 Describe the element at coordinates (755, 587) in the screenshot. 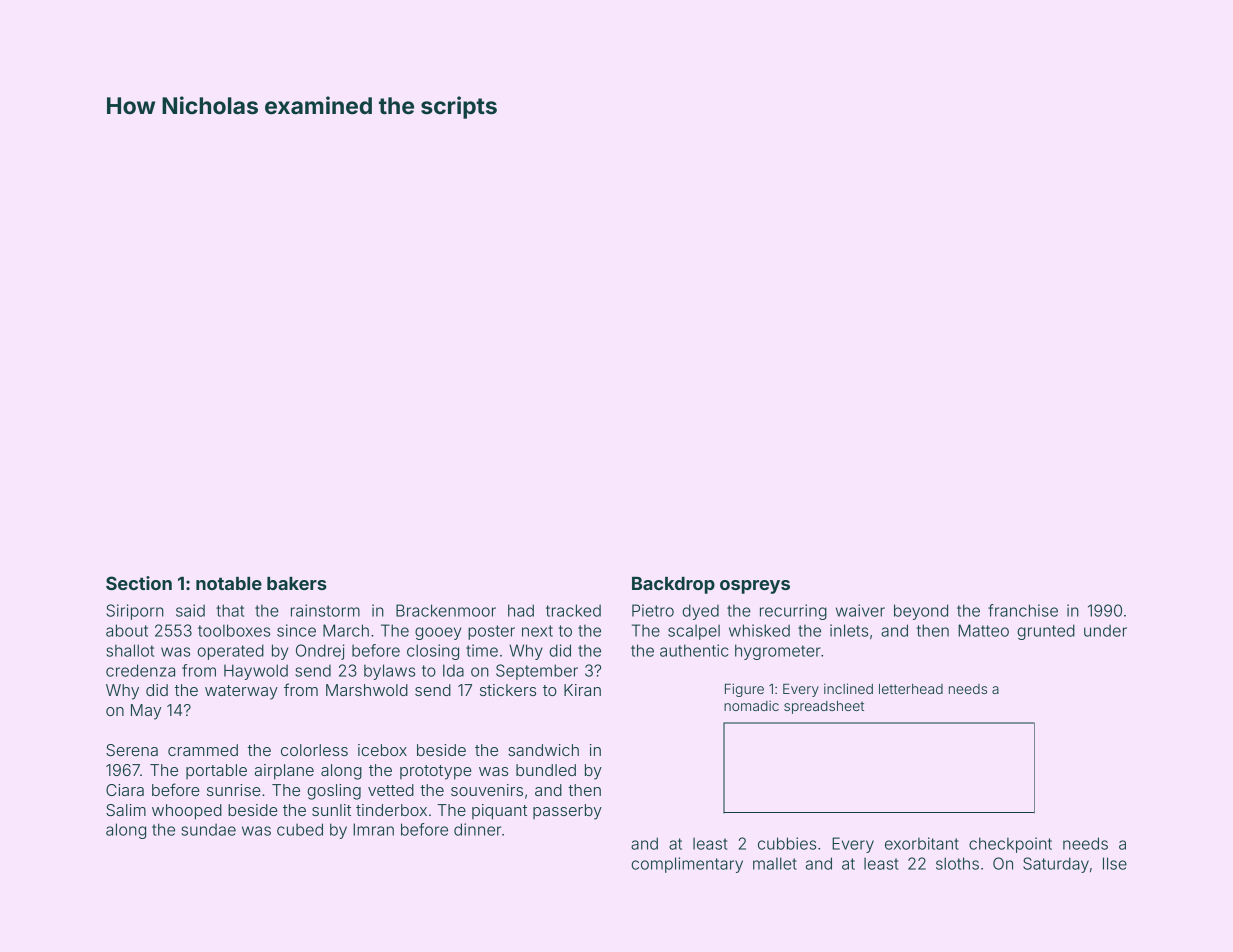

I see `ospreys` at that location.
